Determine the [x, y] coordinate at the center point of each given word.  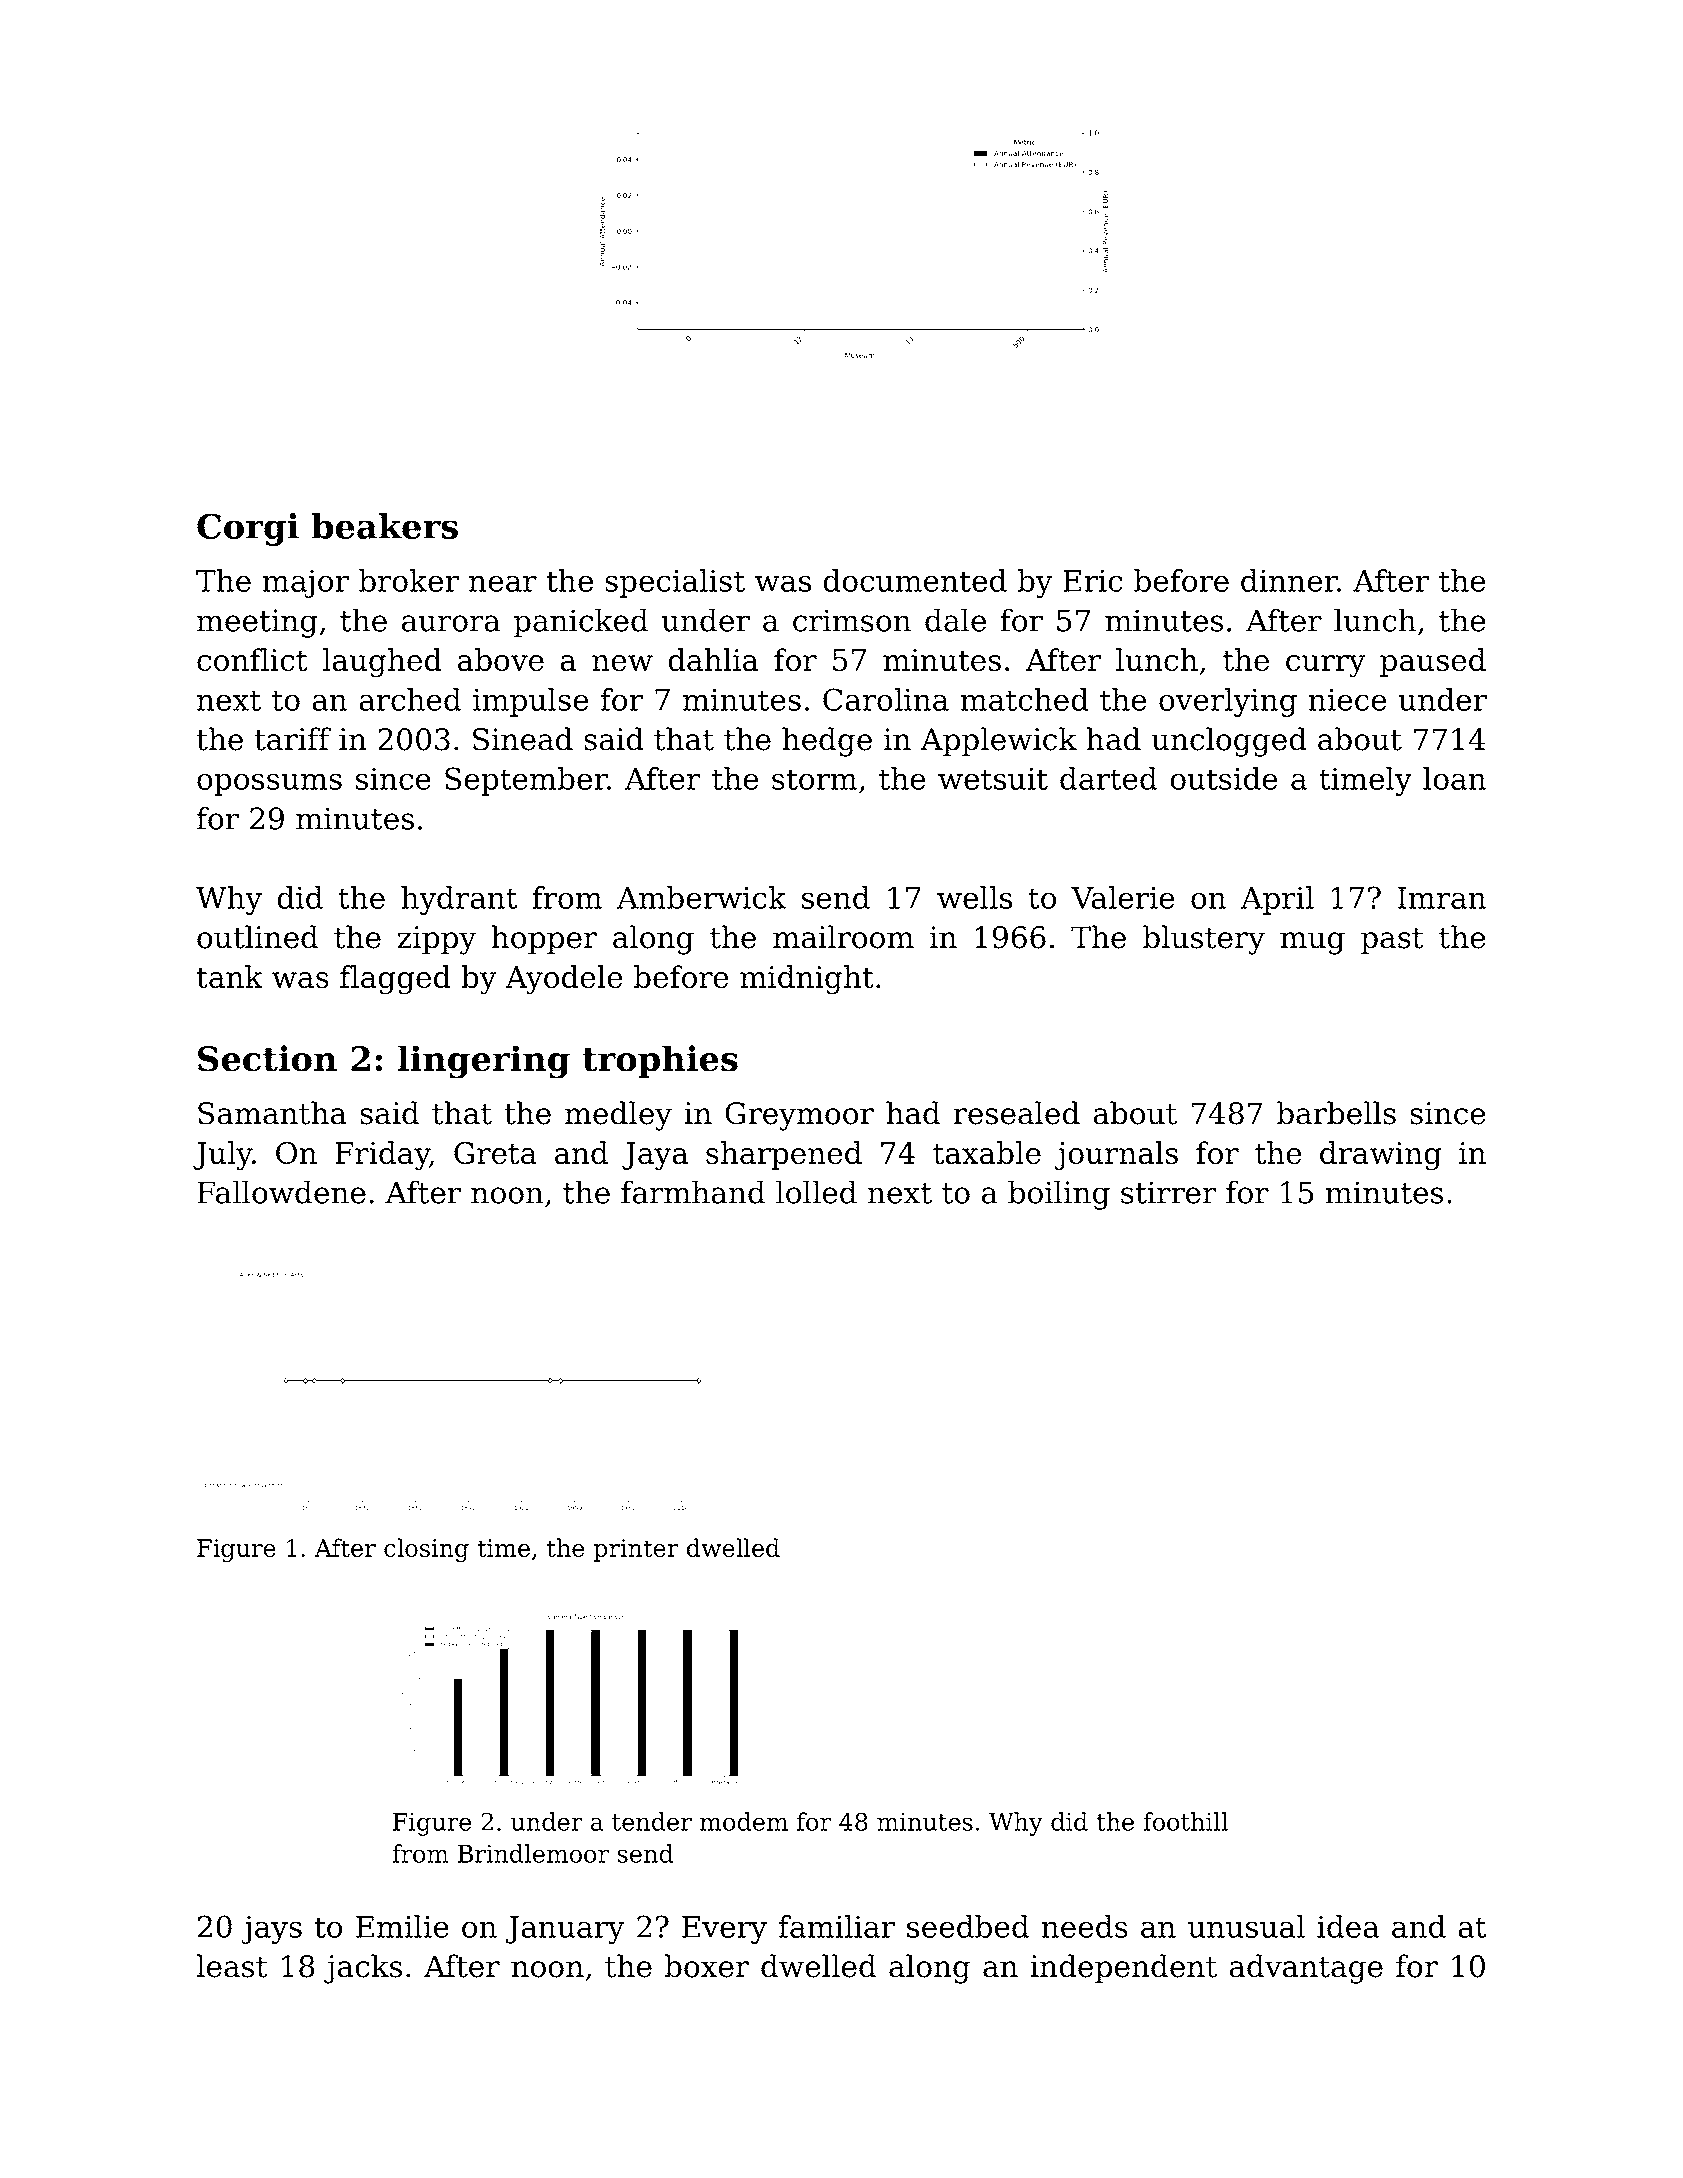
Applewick [998, 742]
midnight [807, 980]
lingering [484, 1062]
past [1392, 941]
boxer [707, 1966]
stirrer [1169, 1192]
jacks [363, 1969]
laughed [382, 663]
